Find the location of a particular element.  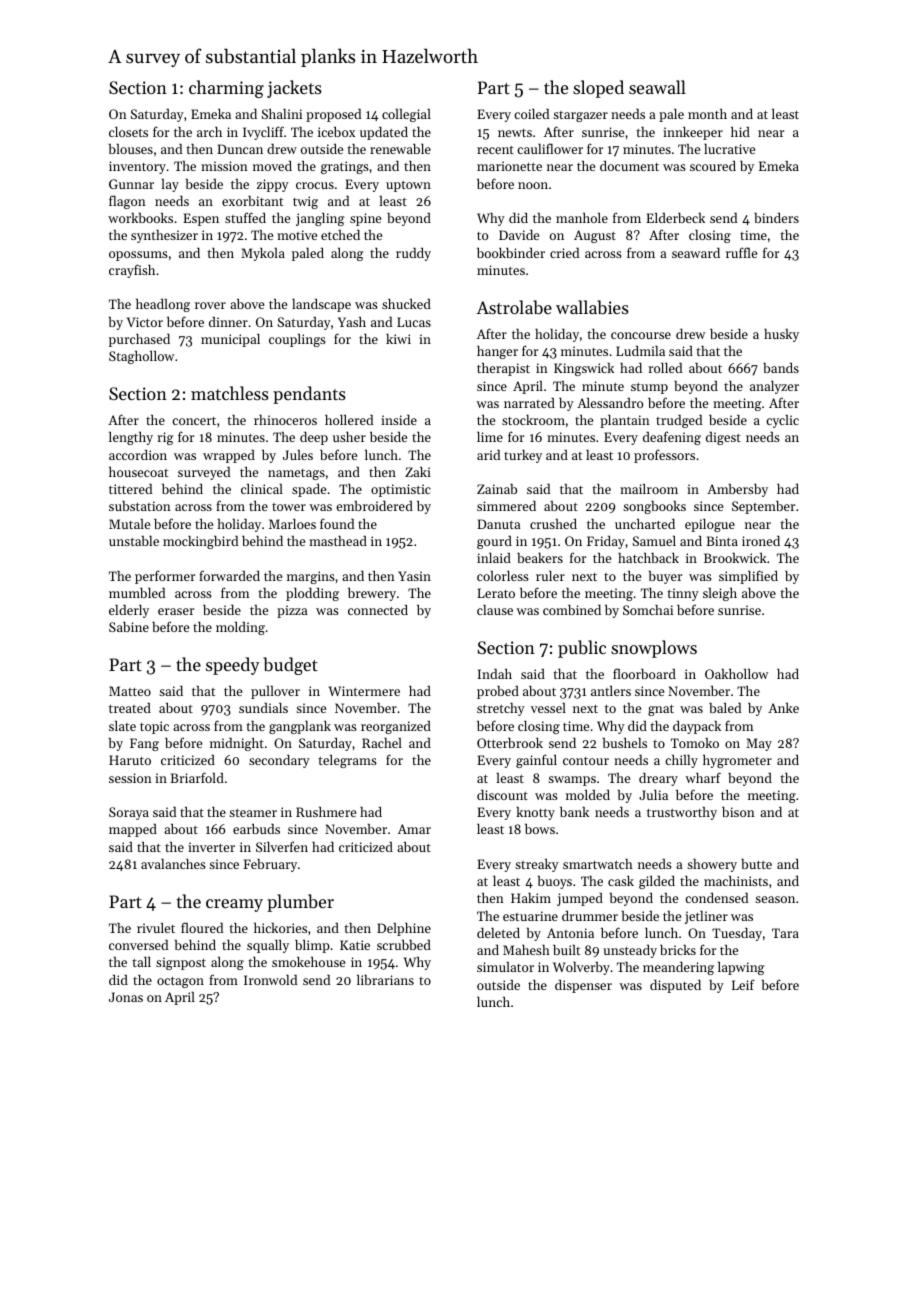

speedy is located at coordinates (233, 666).
